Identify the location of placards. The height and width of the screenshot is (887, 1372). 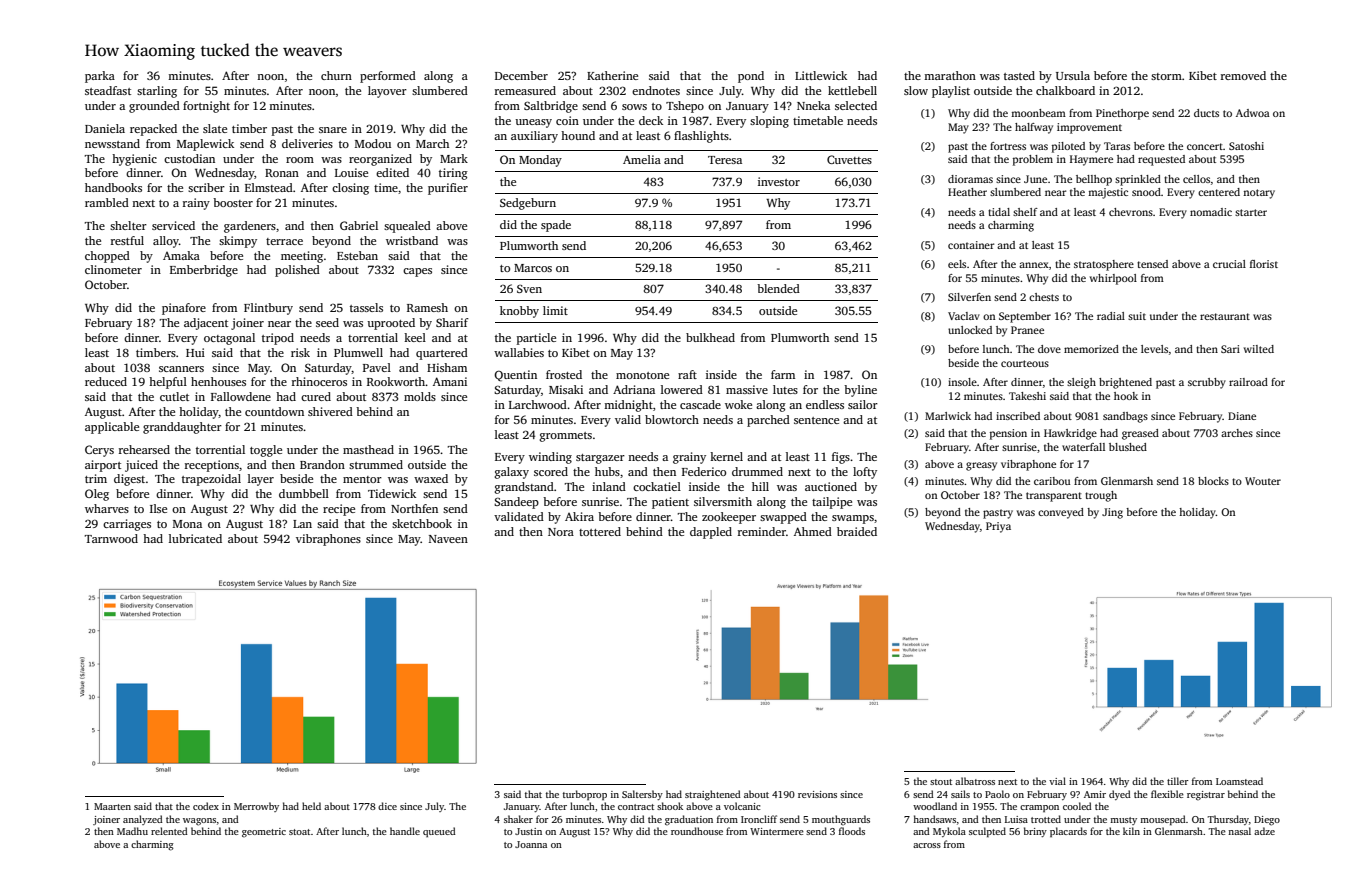
(1068, 832).
